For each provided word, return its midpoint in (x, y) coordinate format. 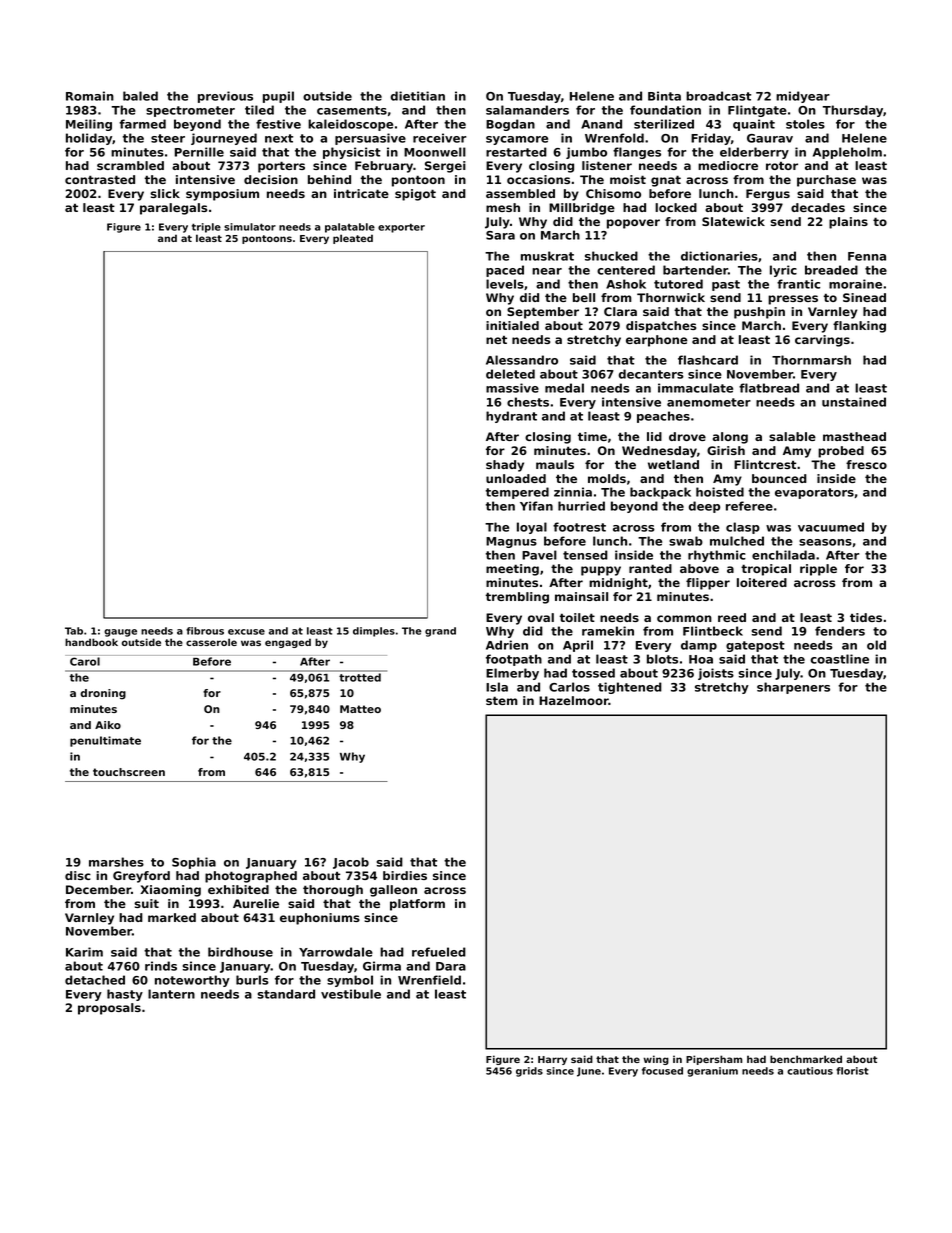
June (589, 1072)
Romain (90, 96)
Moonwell (435, 152)
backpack (660, 493)
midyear (803, 97)
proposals (109, 1009)
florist (852, 1071)
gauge (120, 633)
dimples (374, 632)
